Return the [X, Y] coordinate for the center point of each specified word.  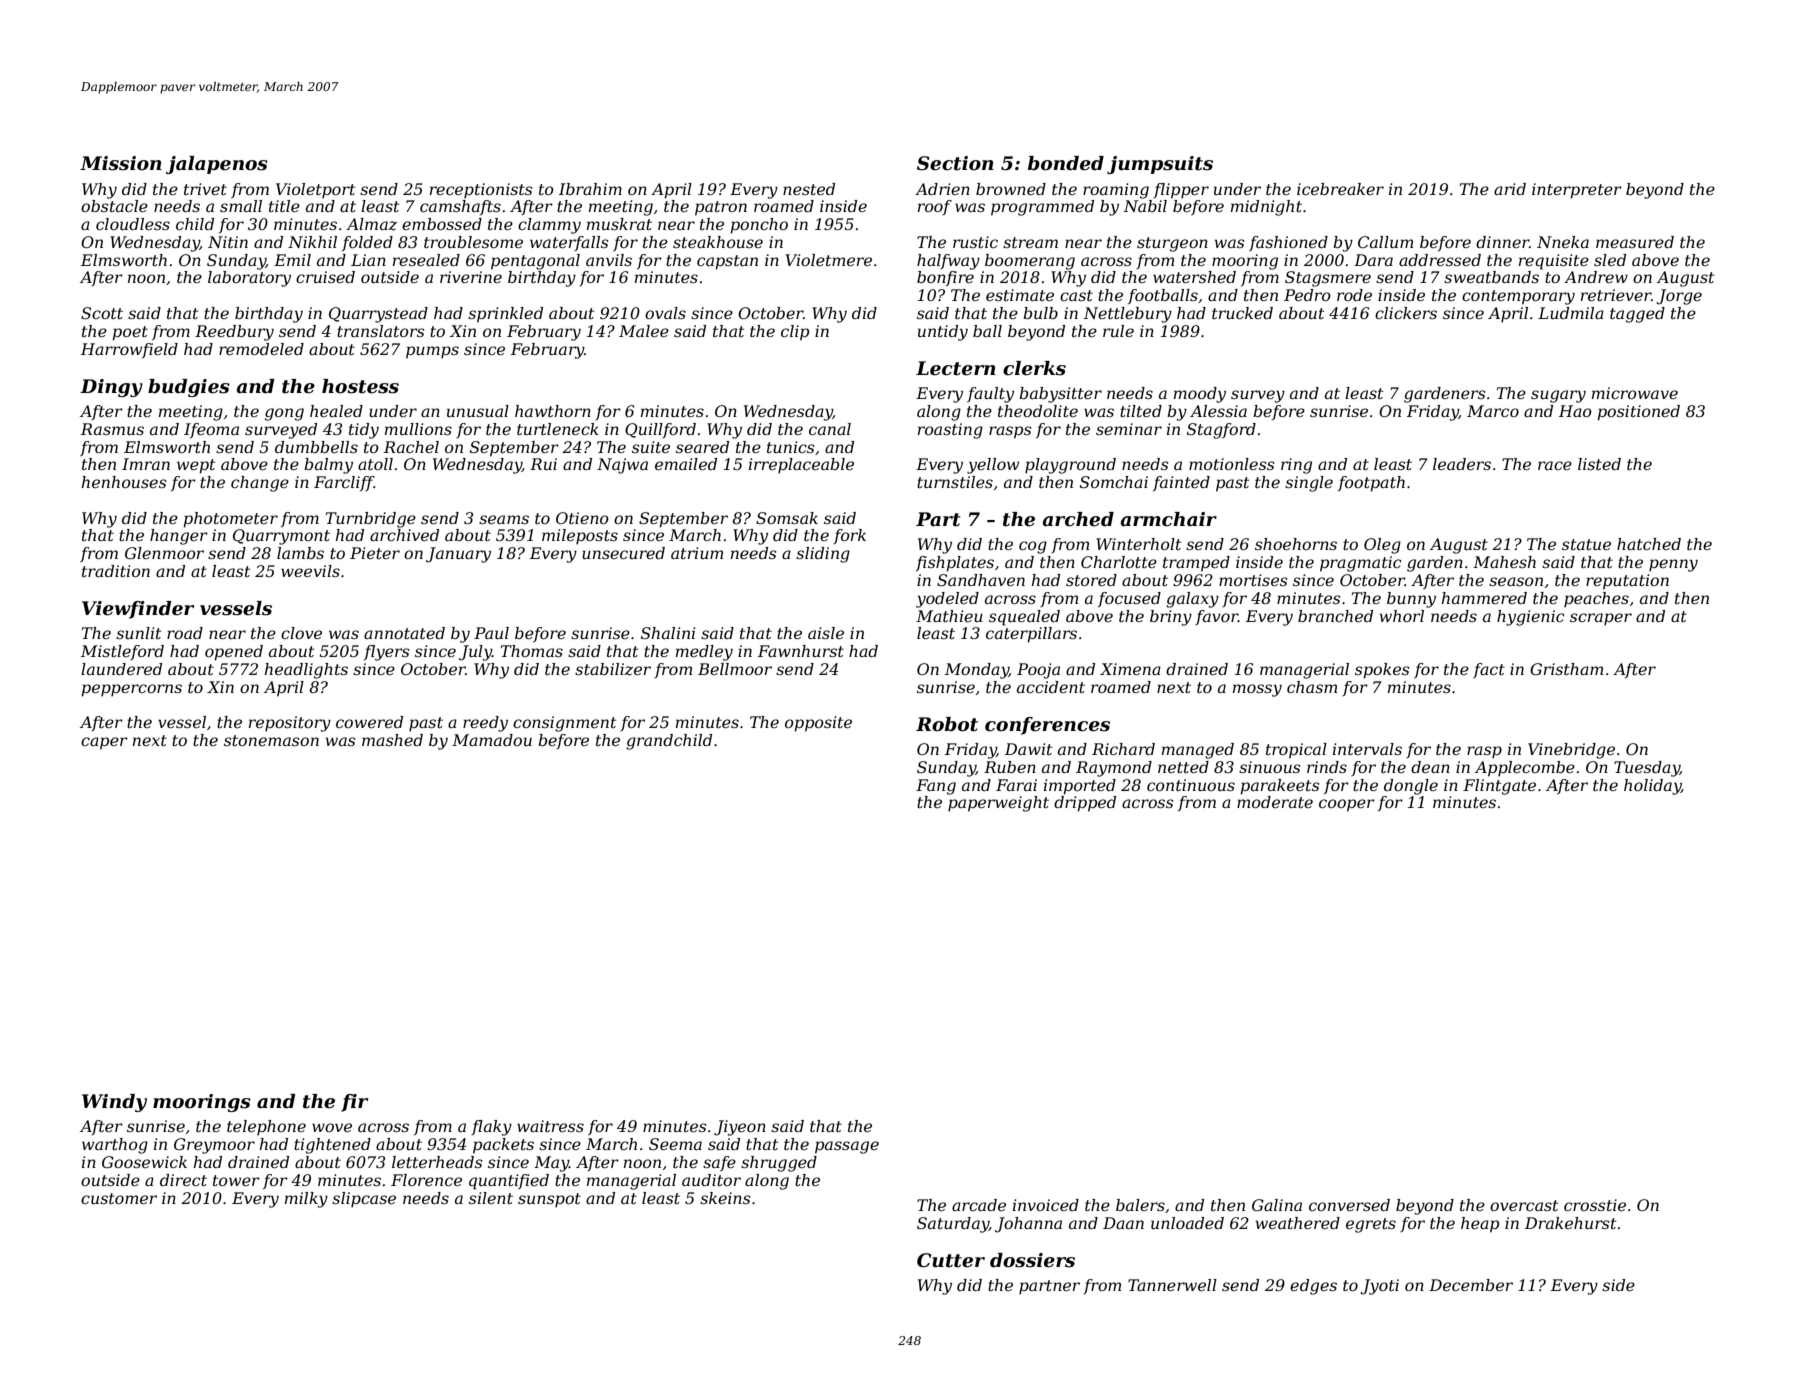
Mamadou [492, 740]
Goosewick [144, 1162]
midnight [1266, 208]
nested [809, 189]
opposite [818, 724]
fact [1489, 670]
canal [830, 429]
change [260, 484]
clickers [1406, 313]
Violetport [315, 191]
